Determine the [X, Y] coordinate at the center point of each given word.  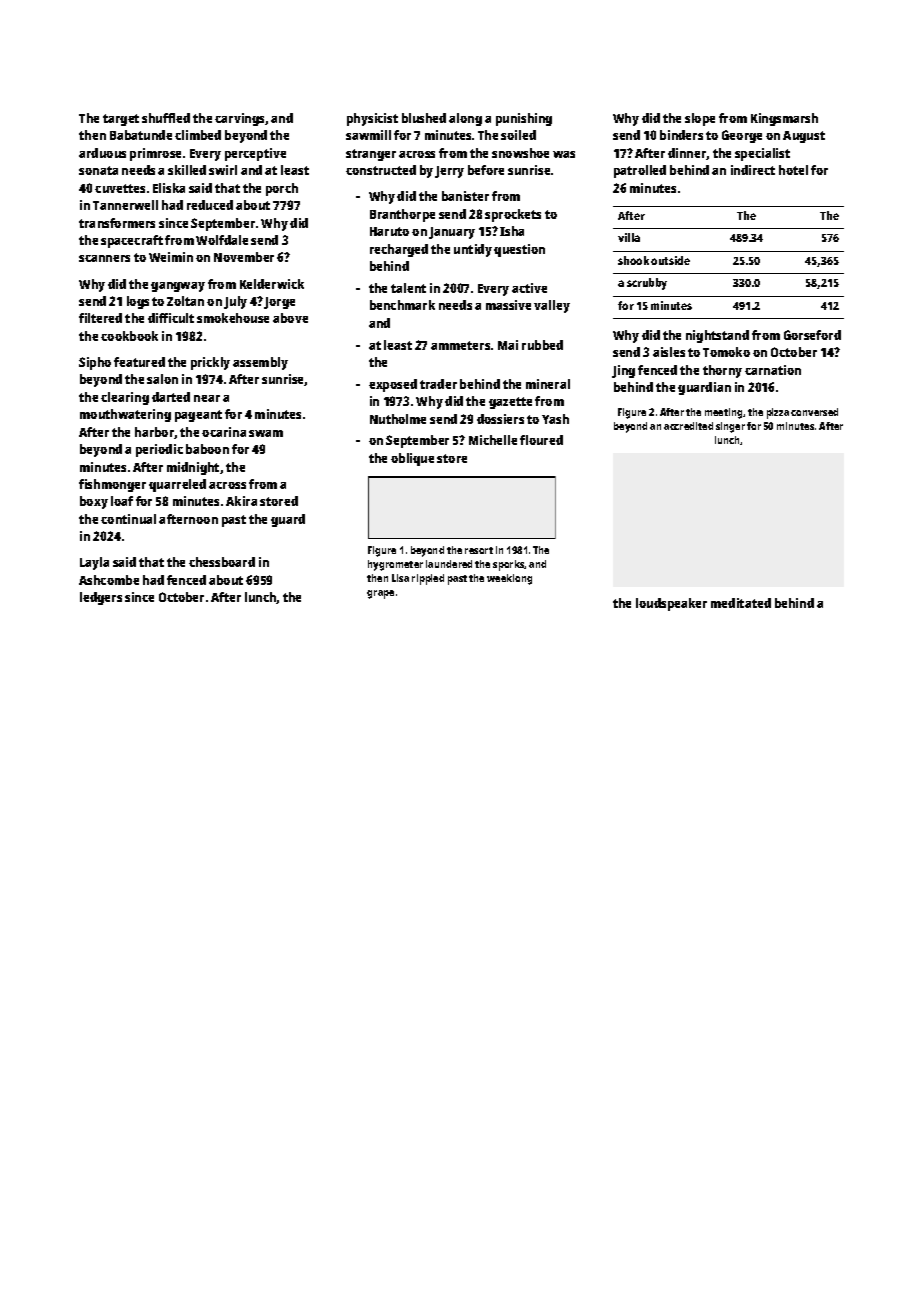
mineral [548, 384]
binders [681, 135]
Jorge [279, 303]
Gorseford [812, 335]
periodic [159, 450]
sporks [509, 565]
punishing [524, 119]
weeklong [509, 579]
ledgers [101, 598]
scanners [104, 258]
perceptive [255, 154]
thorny [722, 371]
